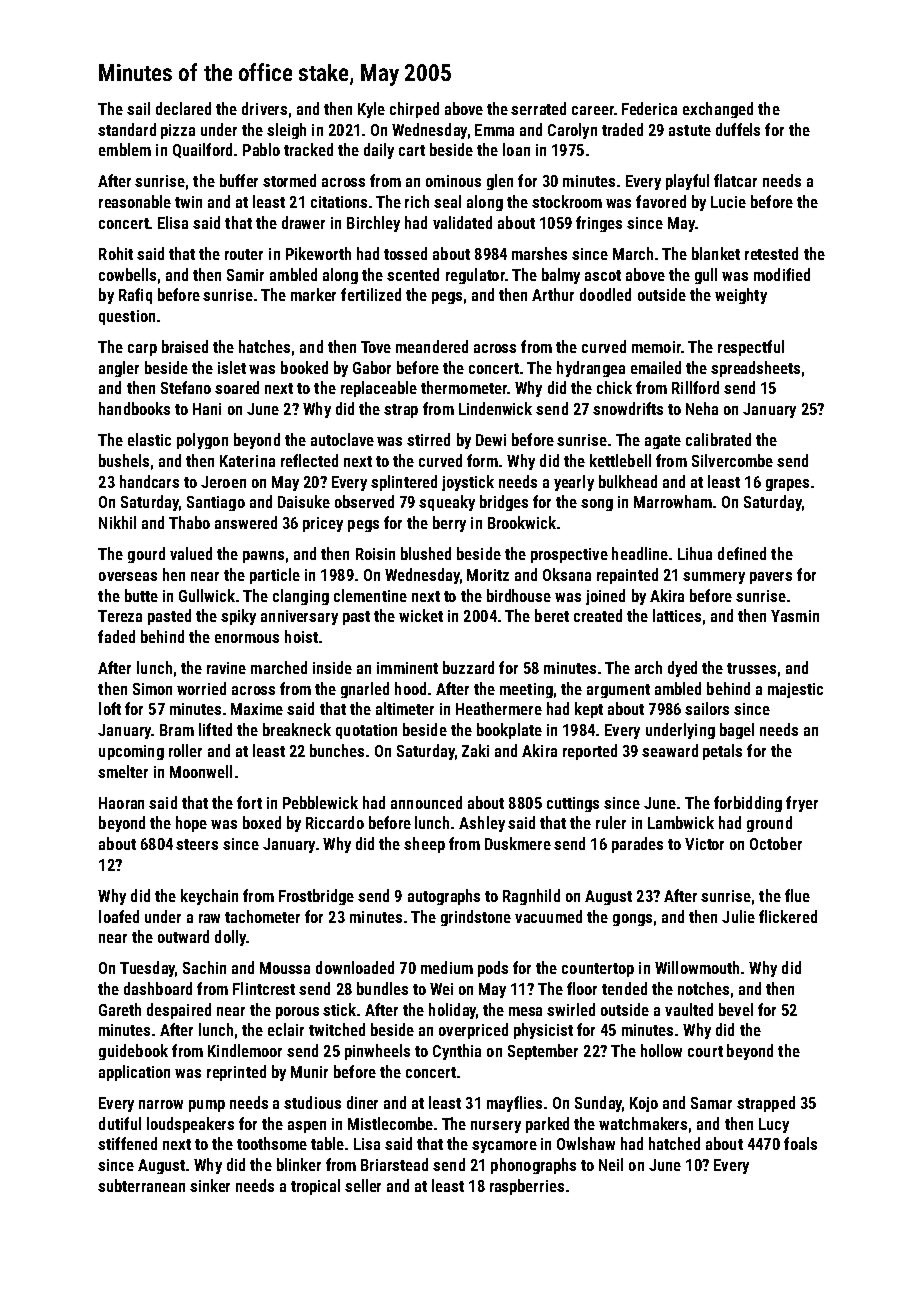 This screenshot has width=924, height=1308. Describe the element at coordinates (735, 180) in the screenshot. I see `flatcar` at that location.
